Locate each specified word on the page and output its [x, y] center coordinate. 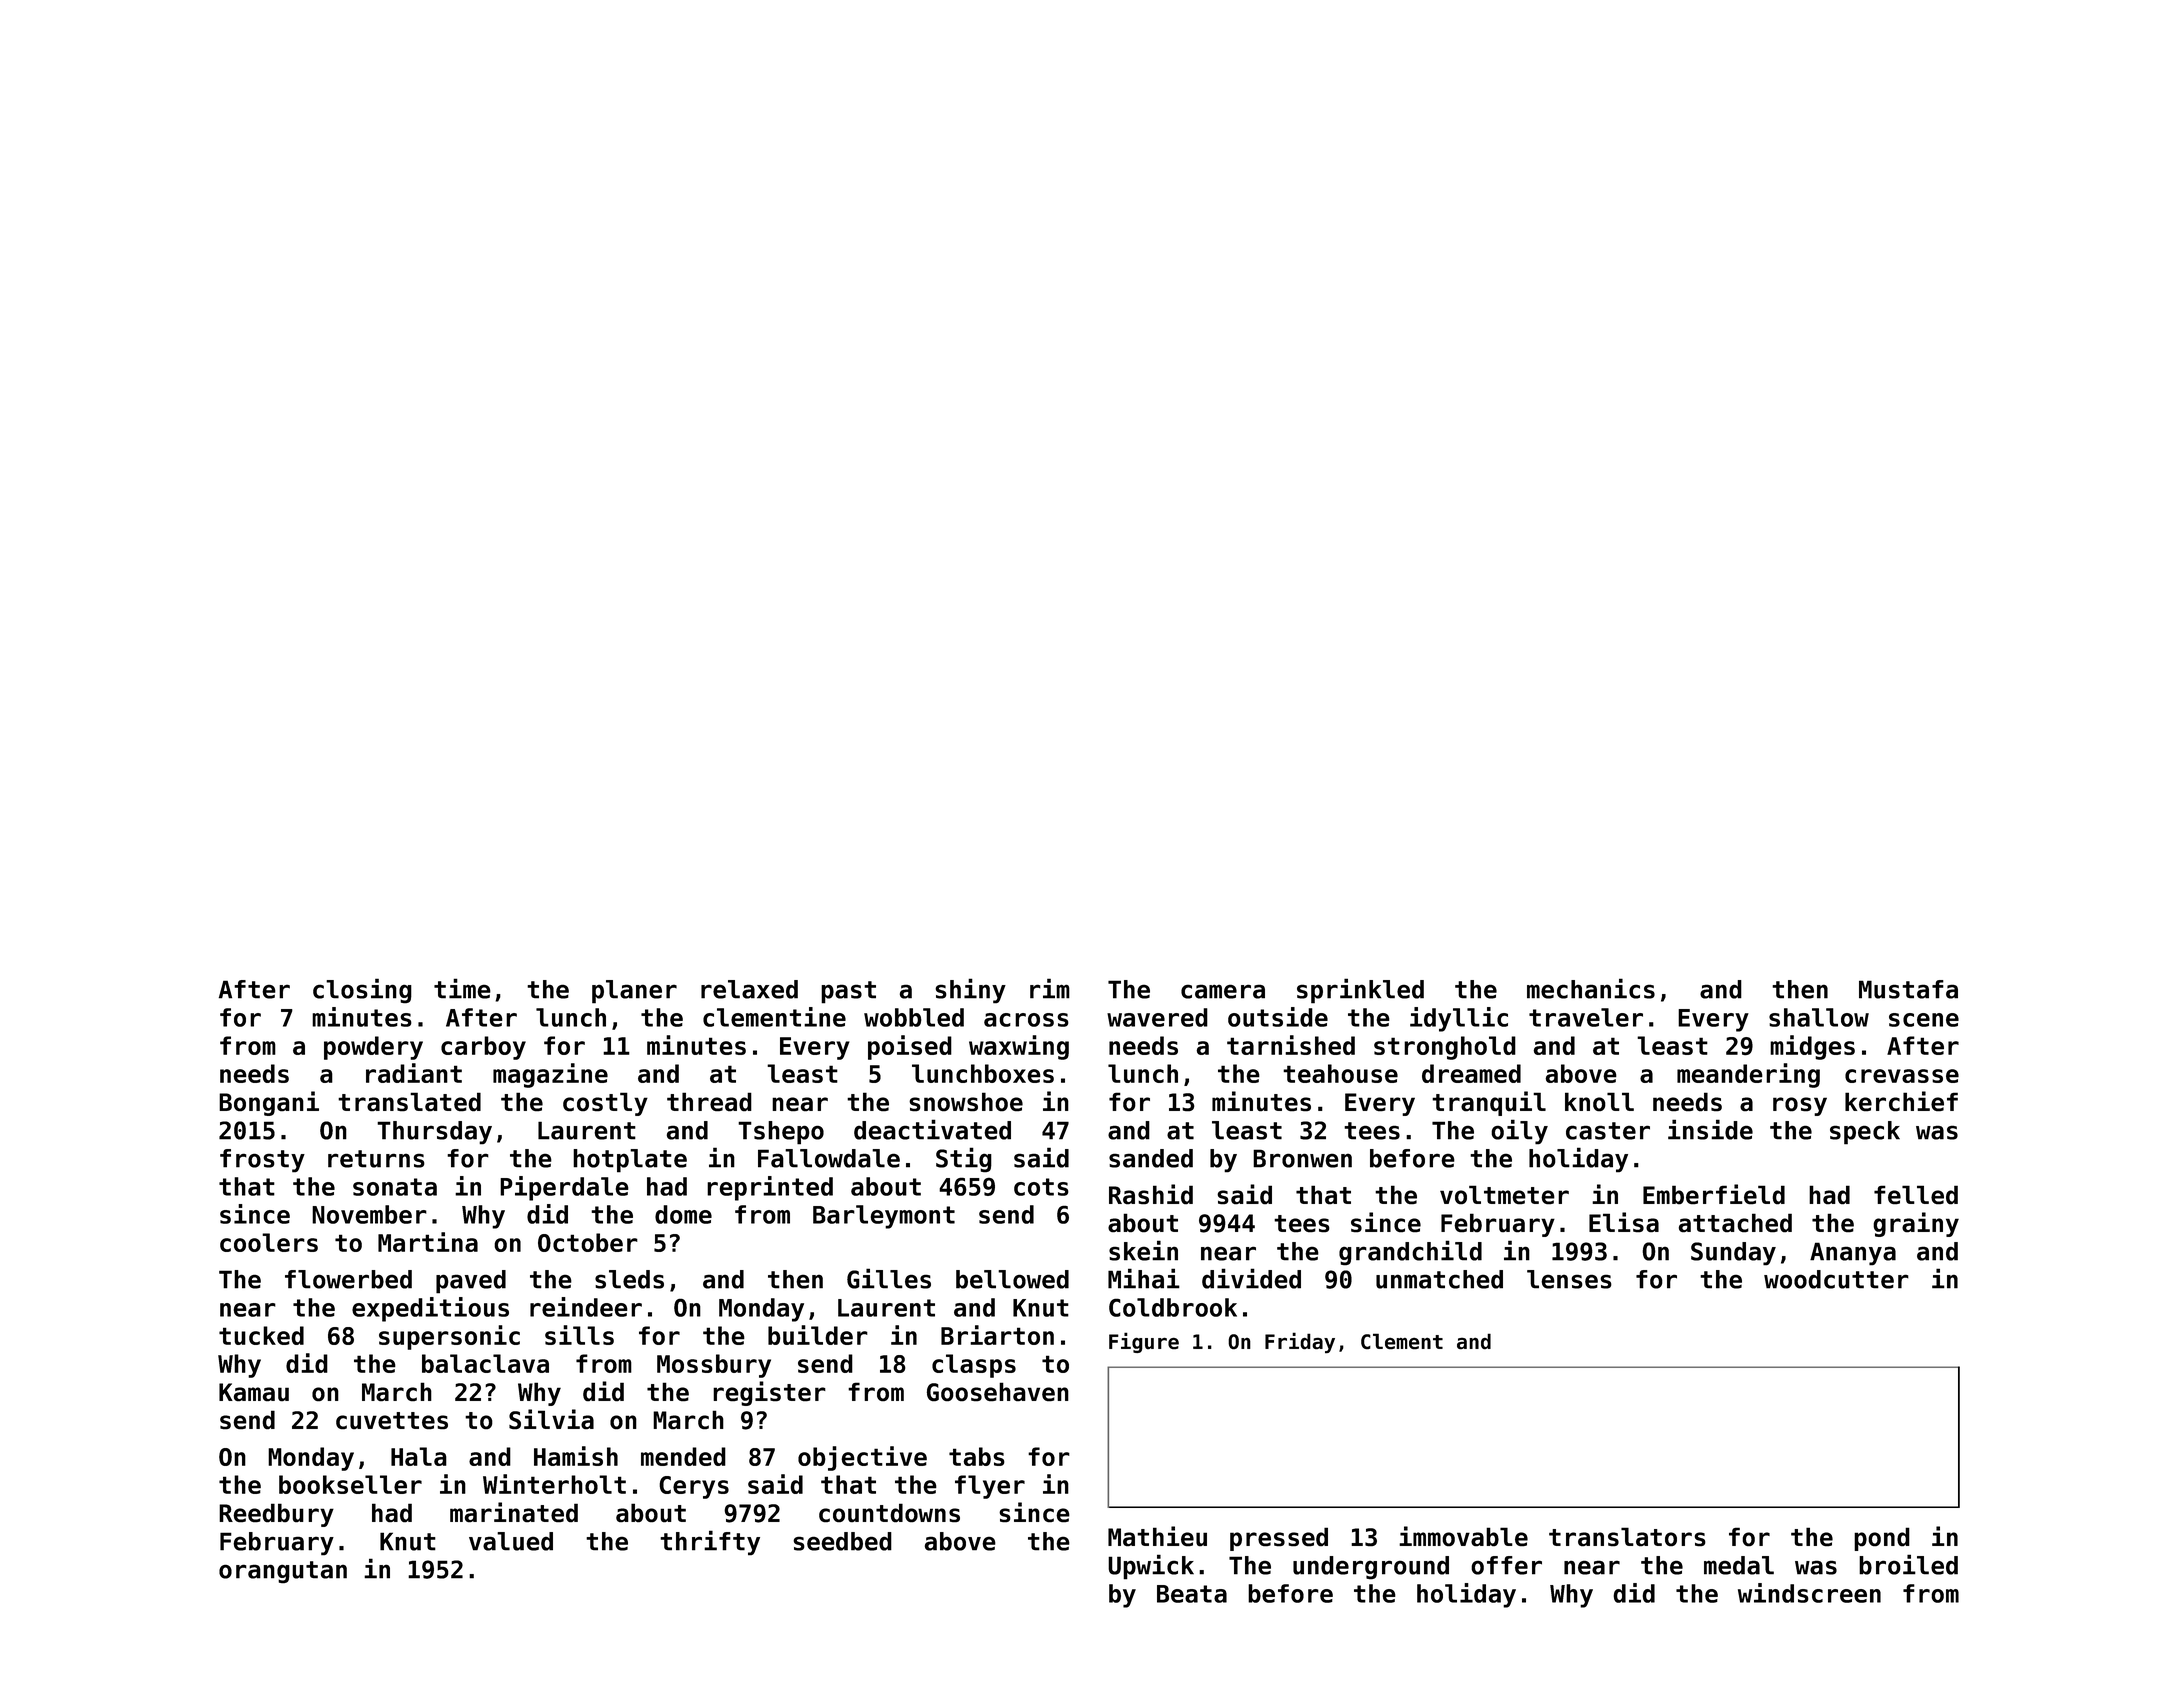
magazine [550, 1075]
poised [910, 1047]
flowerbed [348, 1279]
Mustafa [1908, 989]
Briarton [997, 1335]
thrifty [710, 1543]
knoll [1599, 1102]
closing [362, 991]
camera [1223, 991]
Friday [1300, 1343]
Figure [1144, 1342]
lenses [1569, 1279]
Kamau [254, 1392]
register [769, 1393]
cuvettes [392, 1421]
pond [1882, 1539]
